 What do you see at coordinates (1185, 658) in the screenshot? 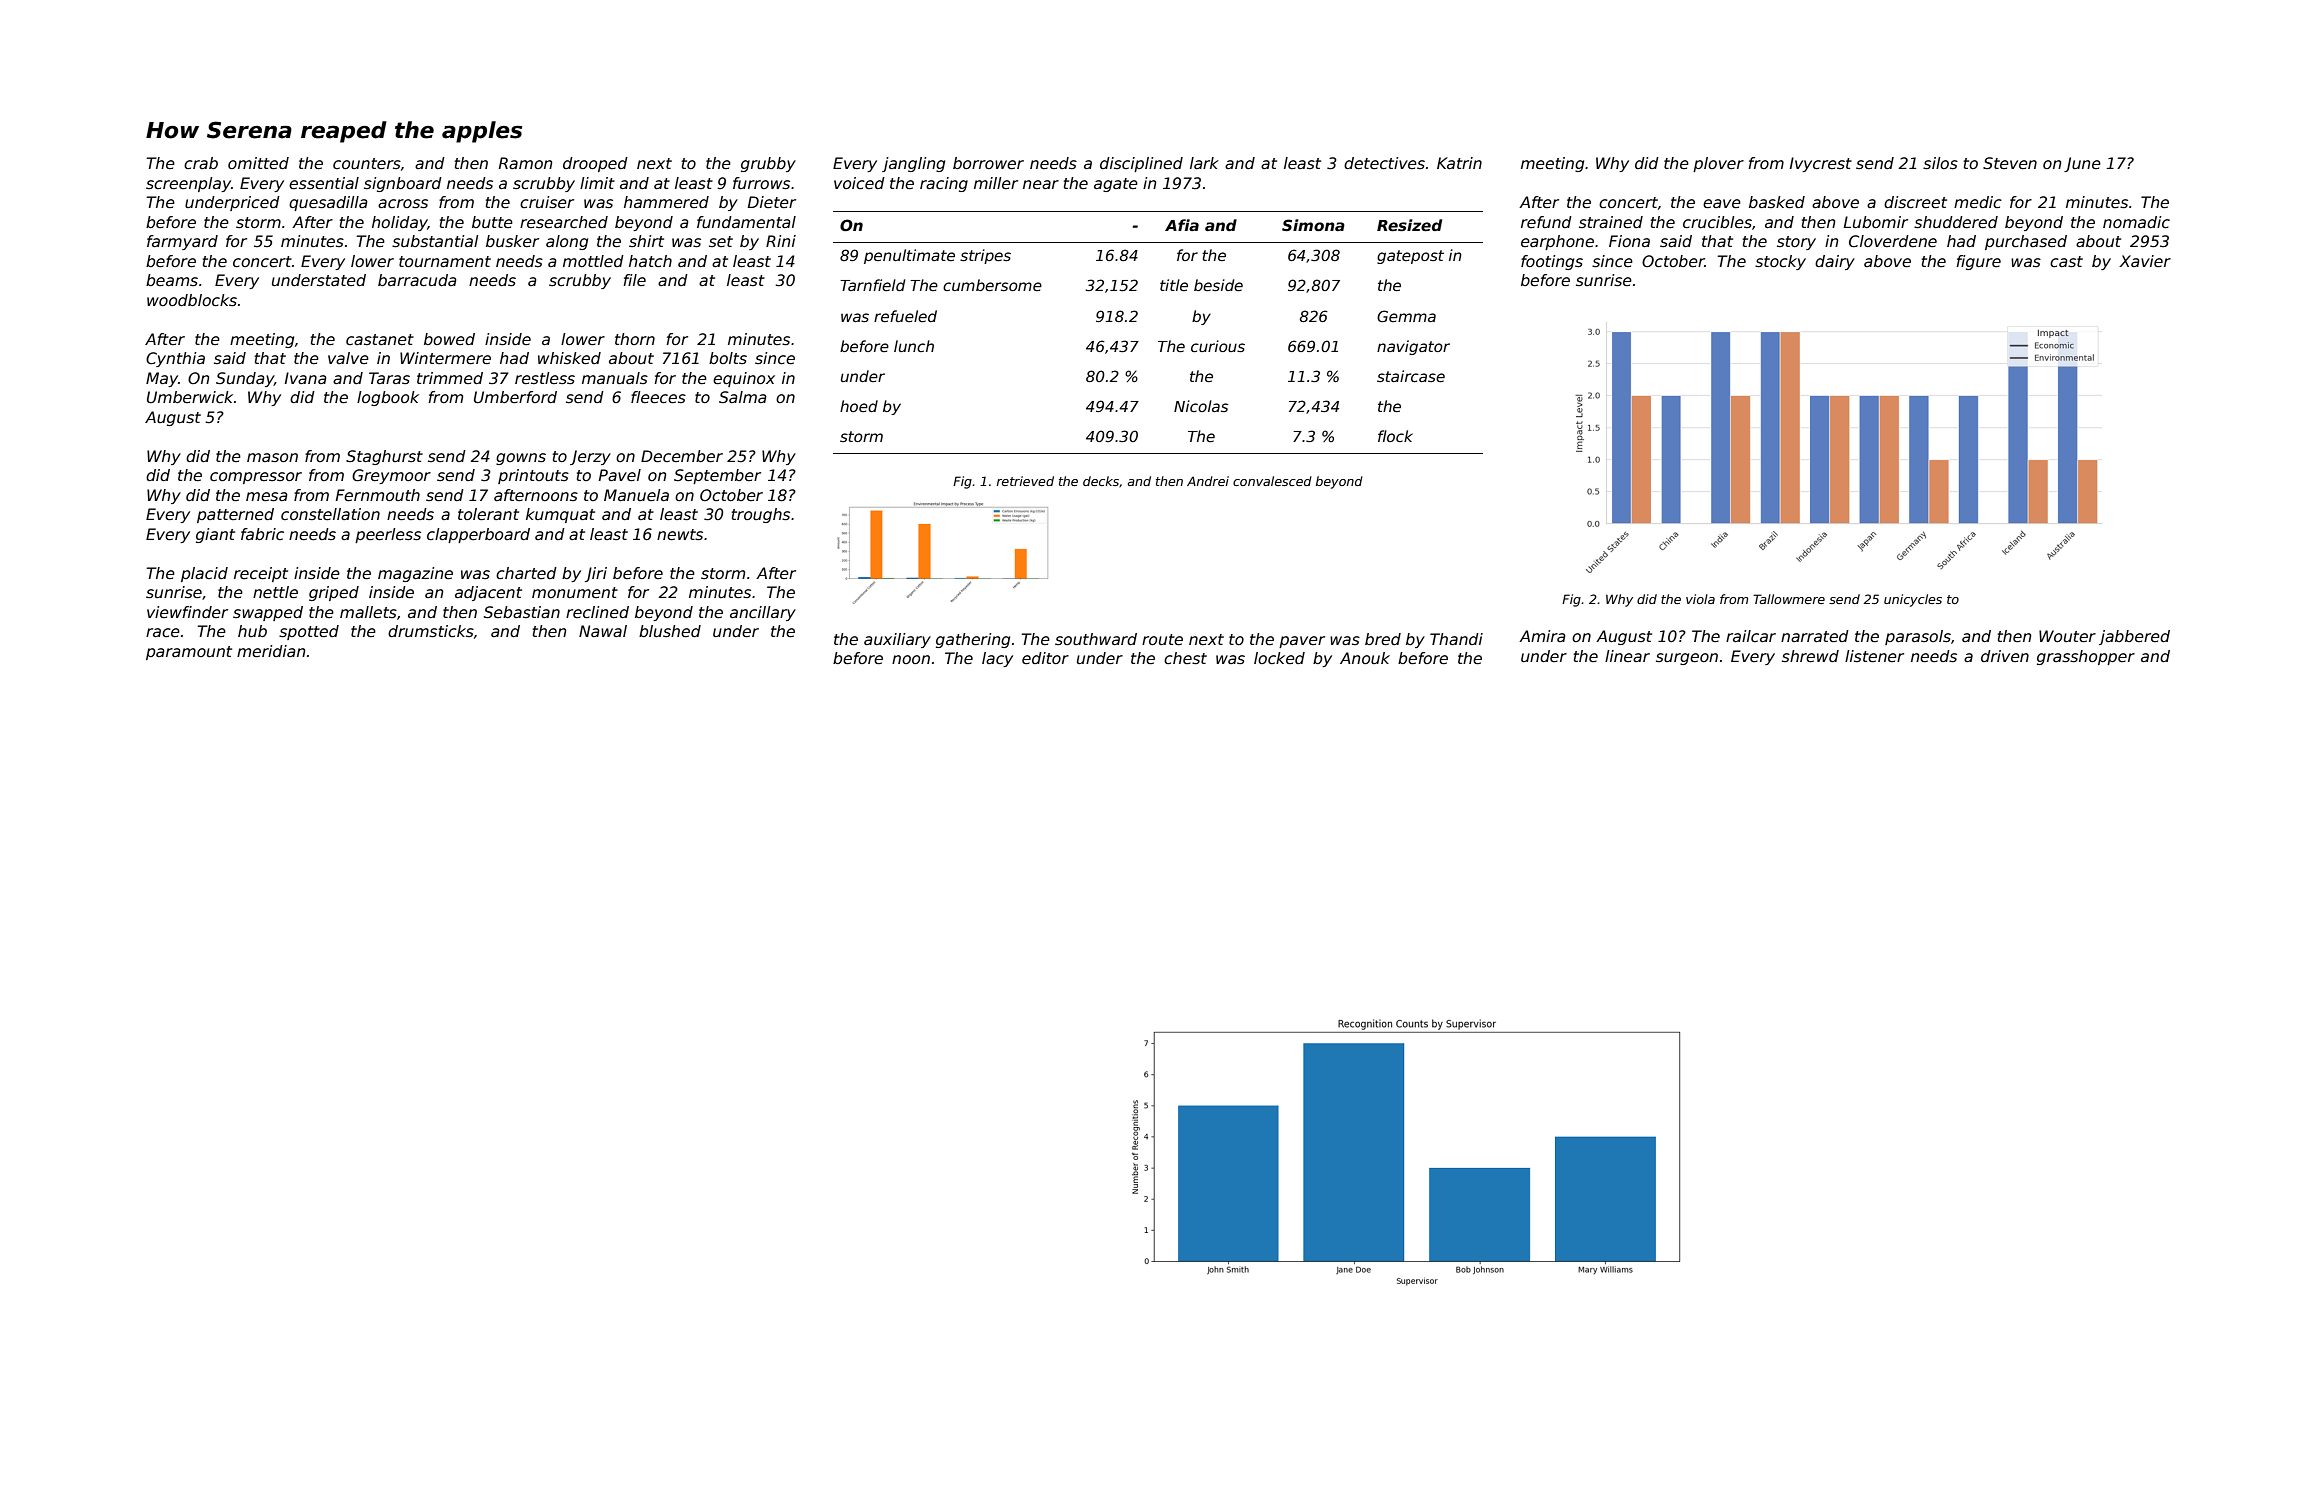
I see `chest` at bounding box center [1185, 658].
